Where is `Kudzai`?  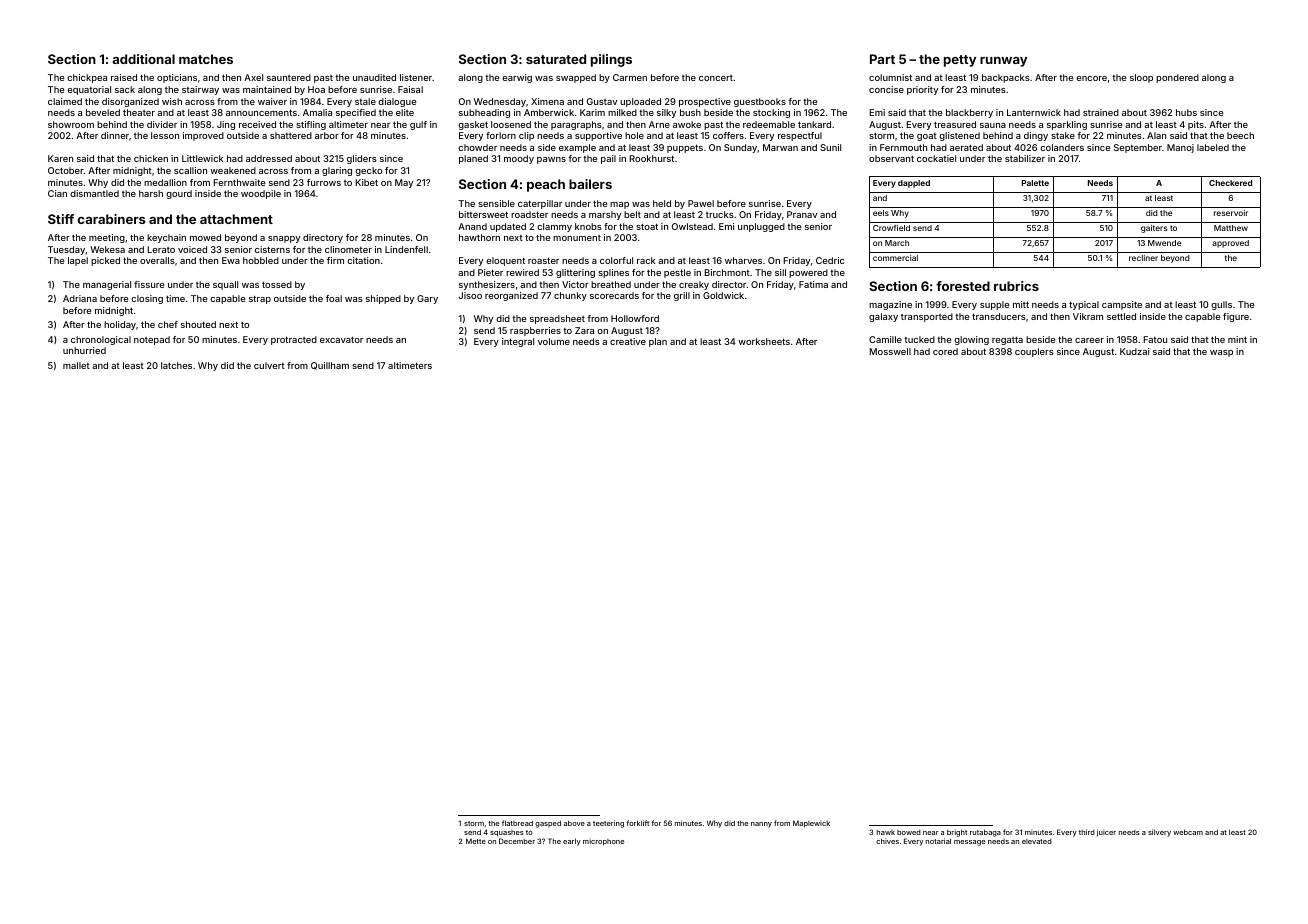 Kudzai is located at coordinates (1134, 351).
